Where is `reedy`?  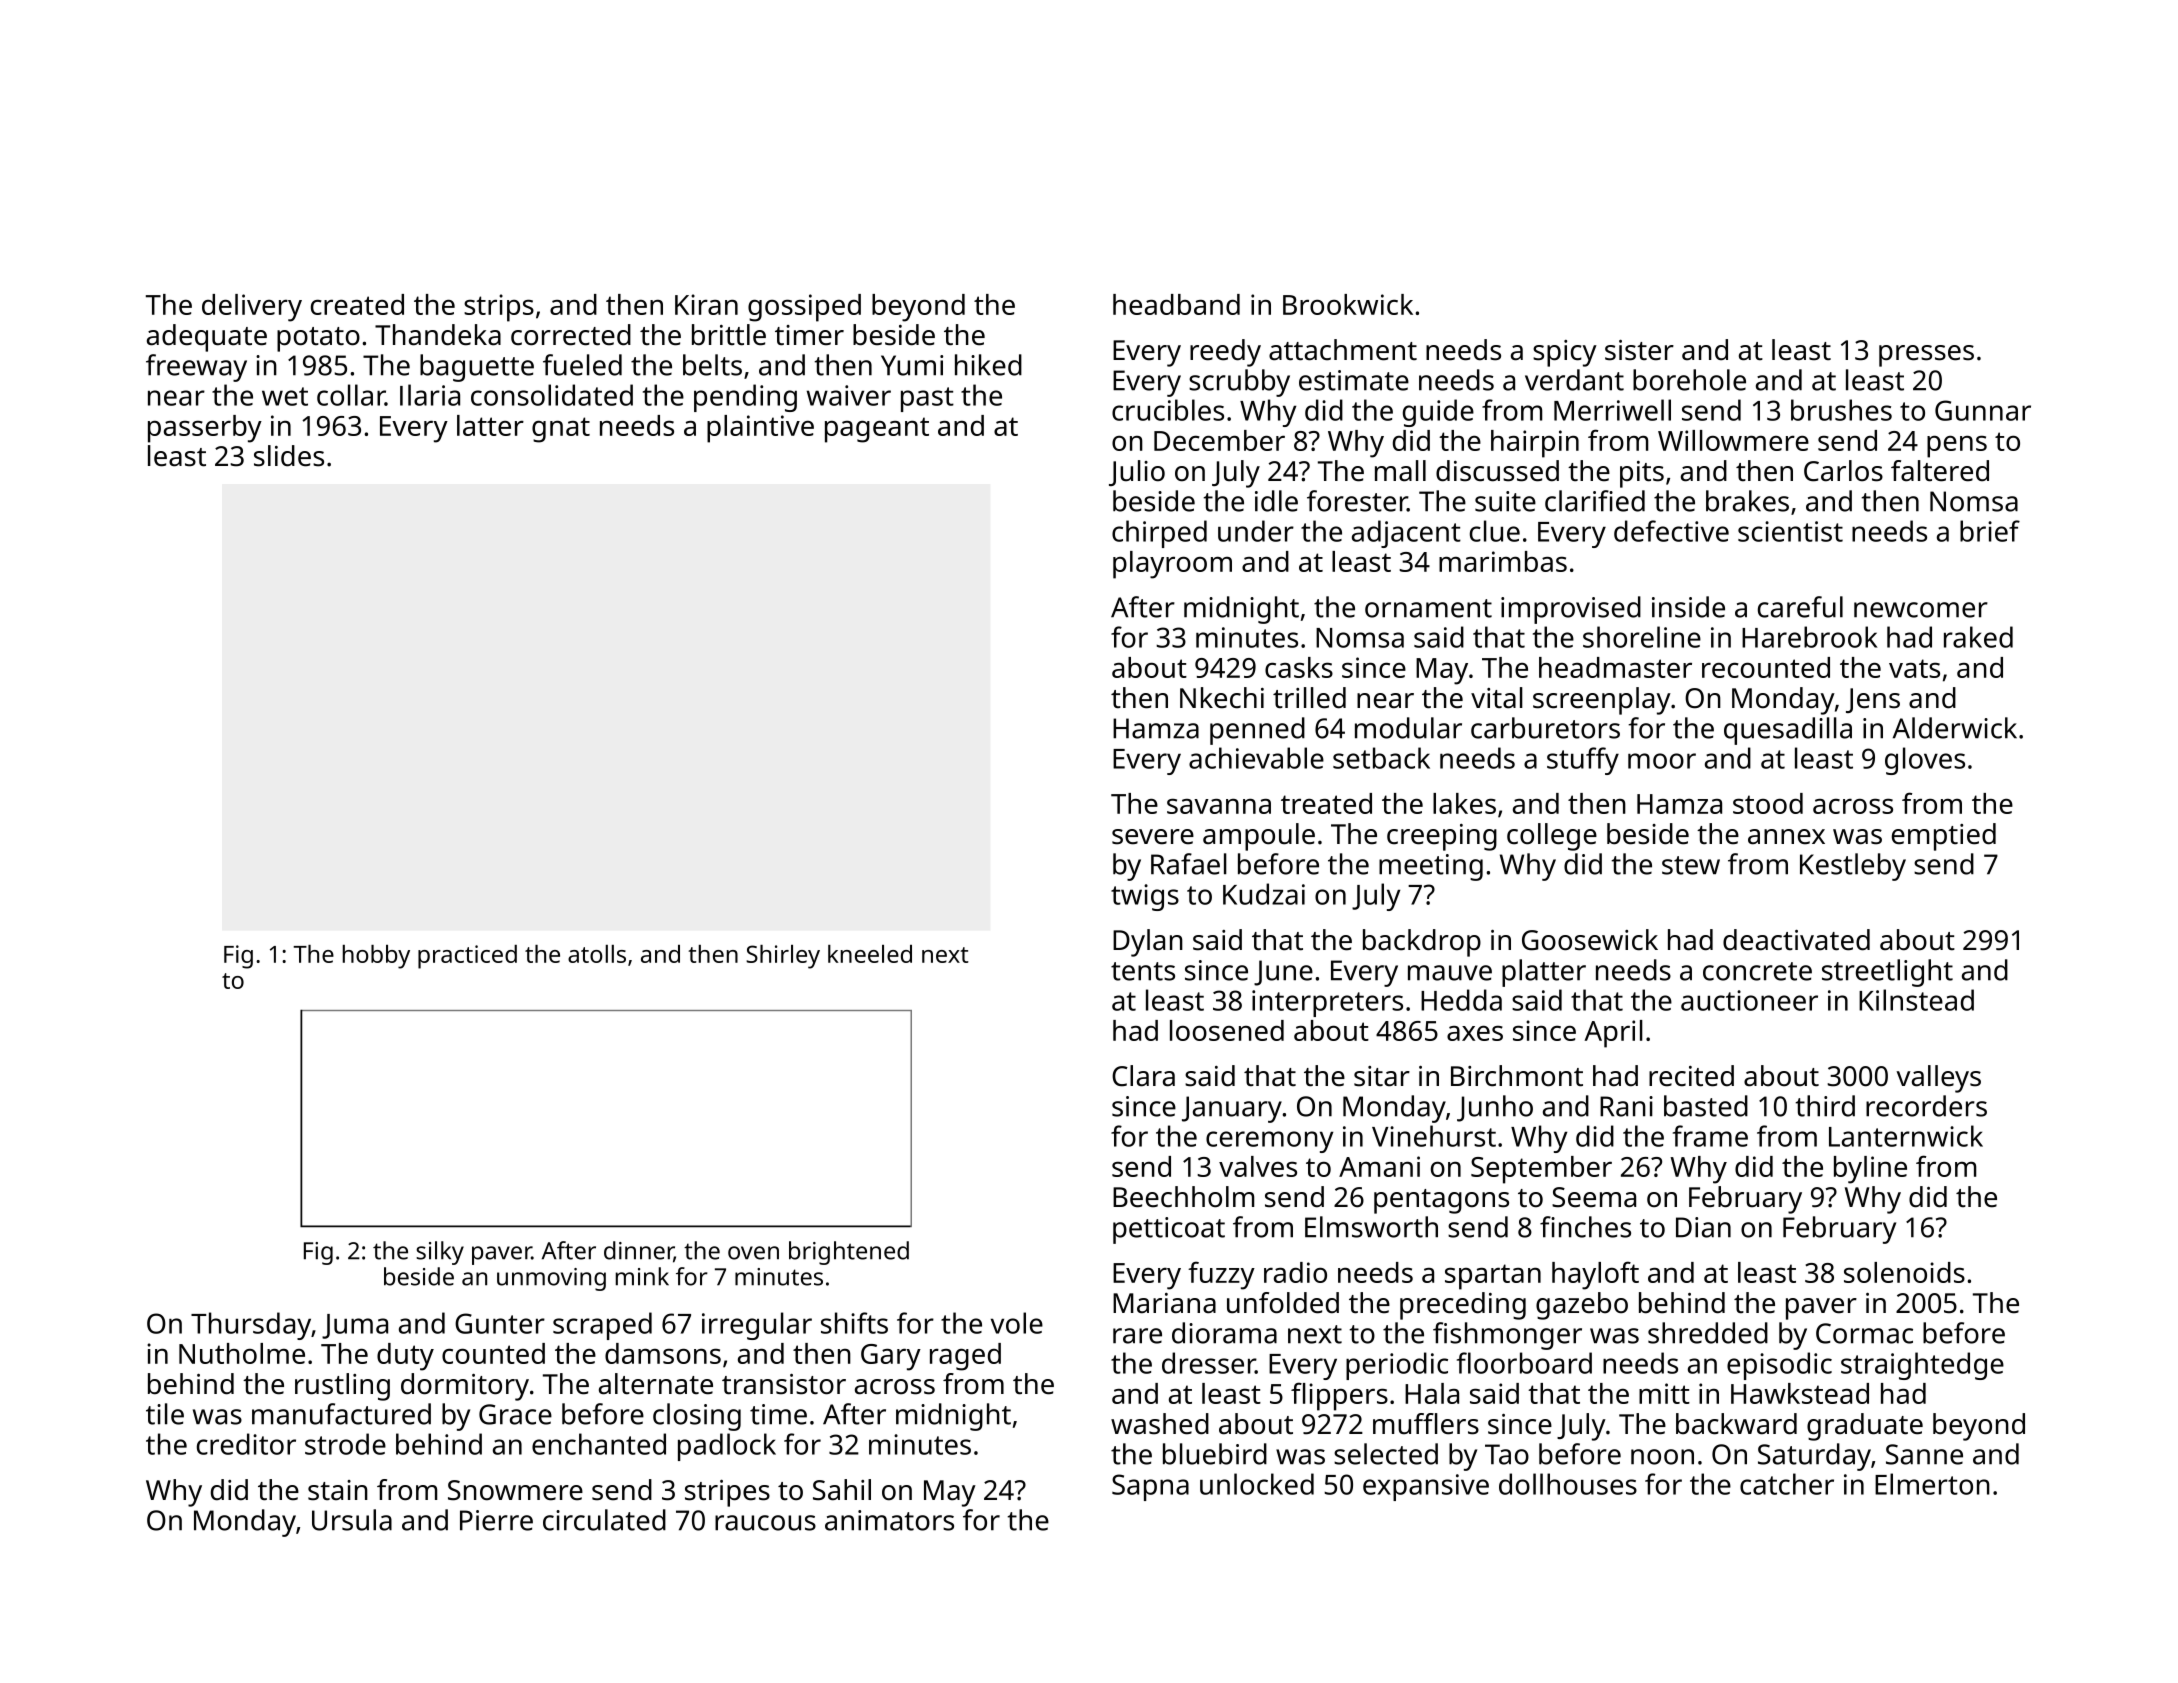 reedy is located at coordinates (1225, 353).
